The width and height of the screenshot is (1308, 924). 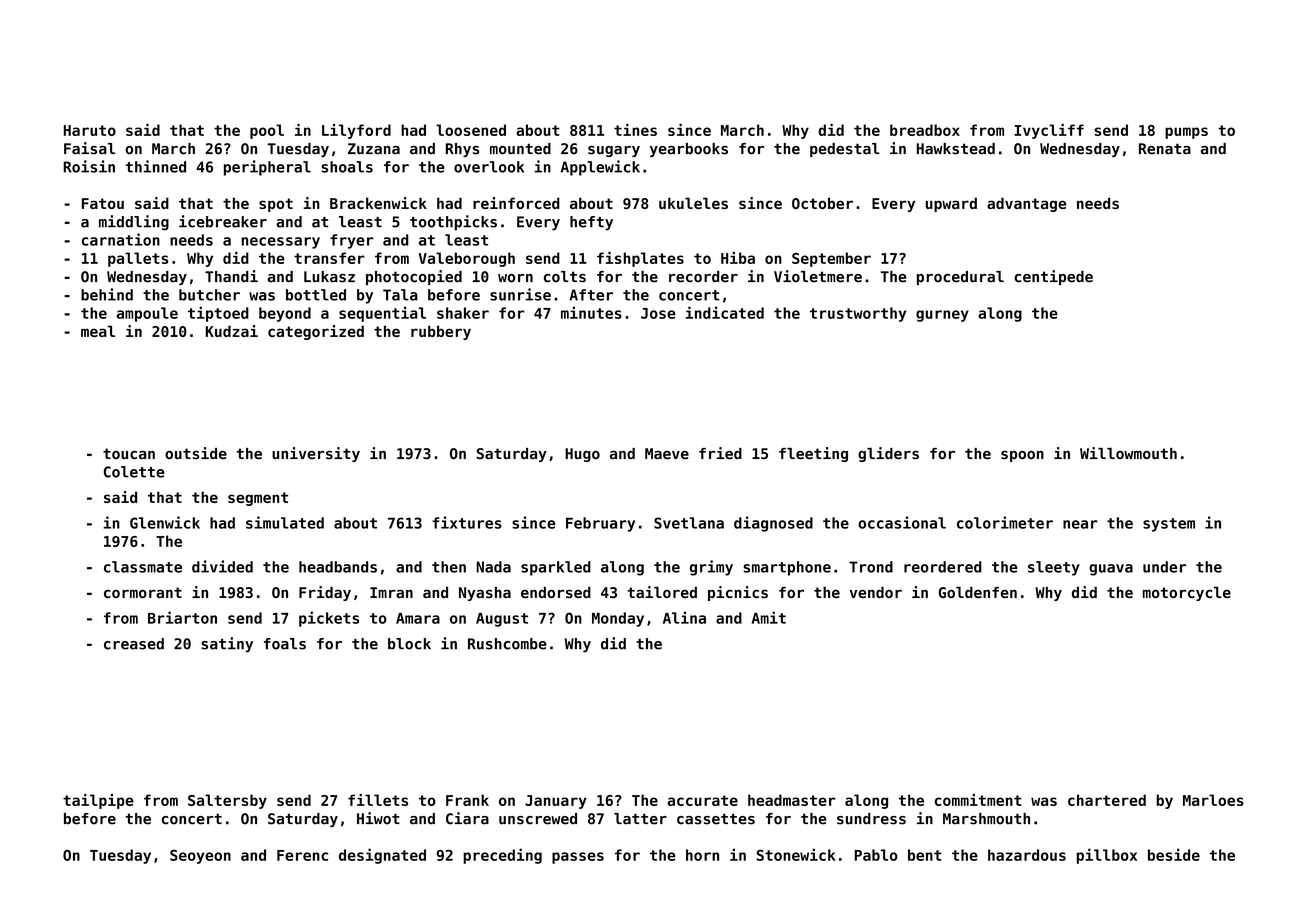 What do you see at coordinates (351, 241) in the screenshot?
I see `fryer` at bounding box center [351, 241].
